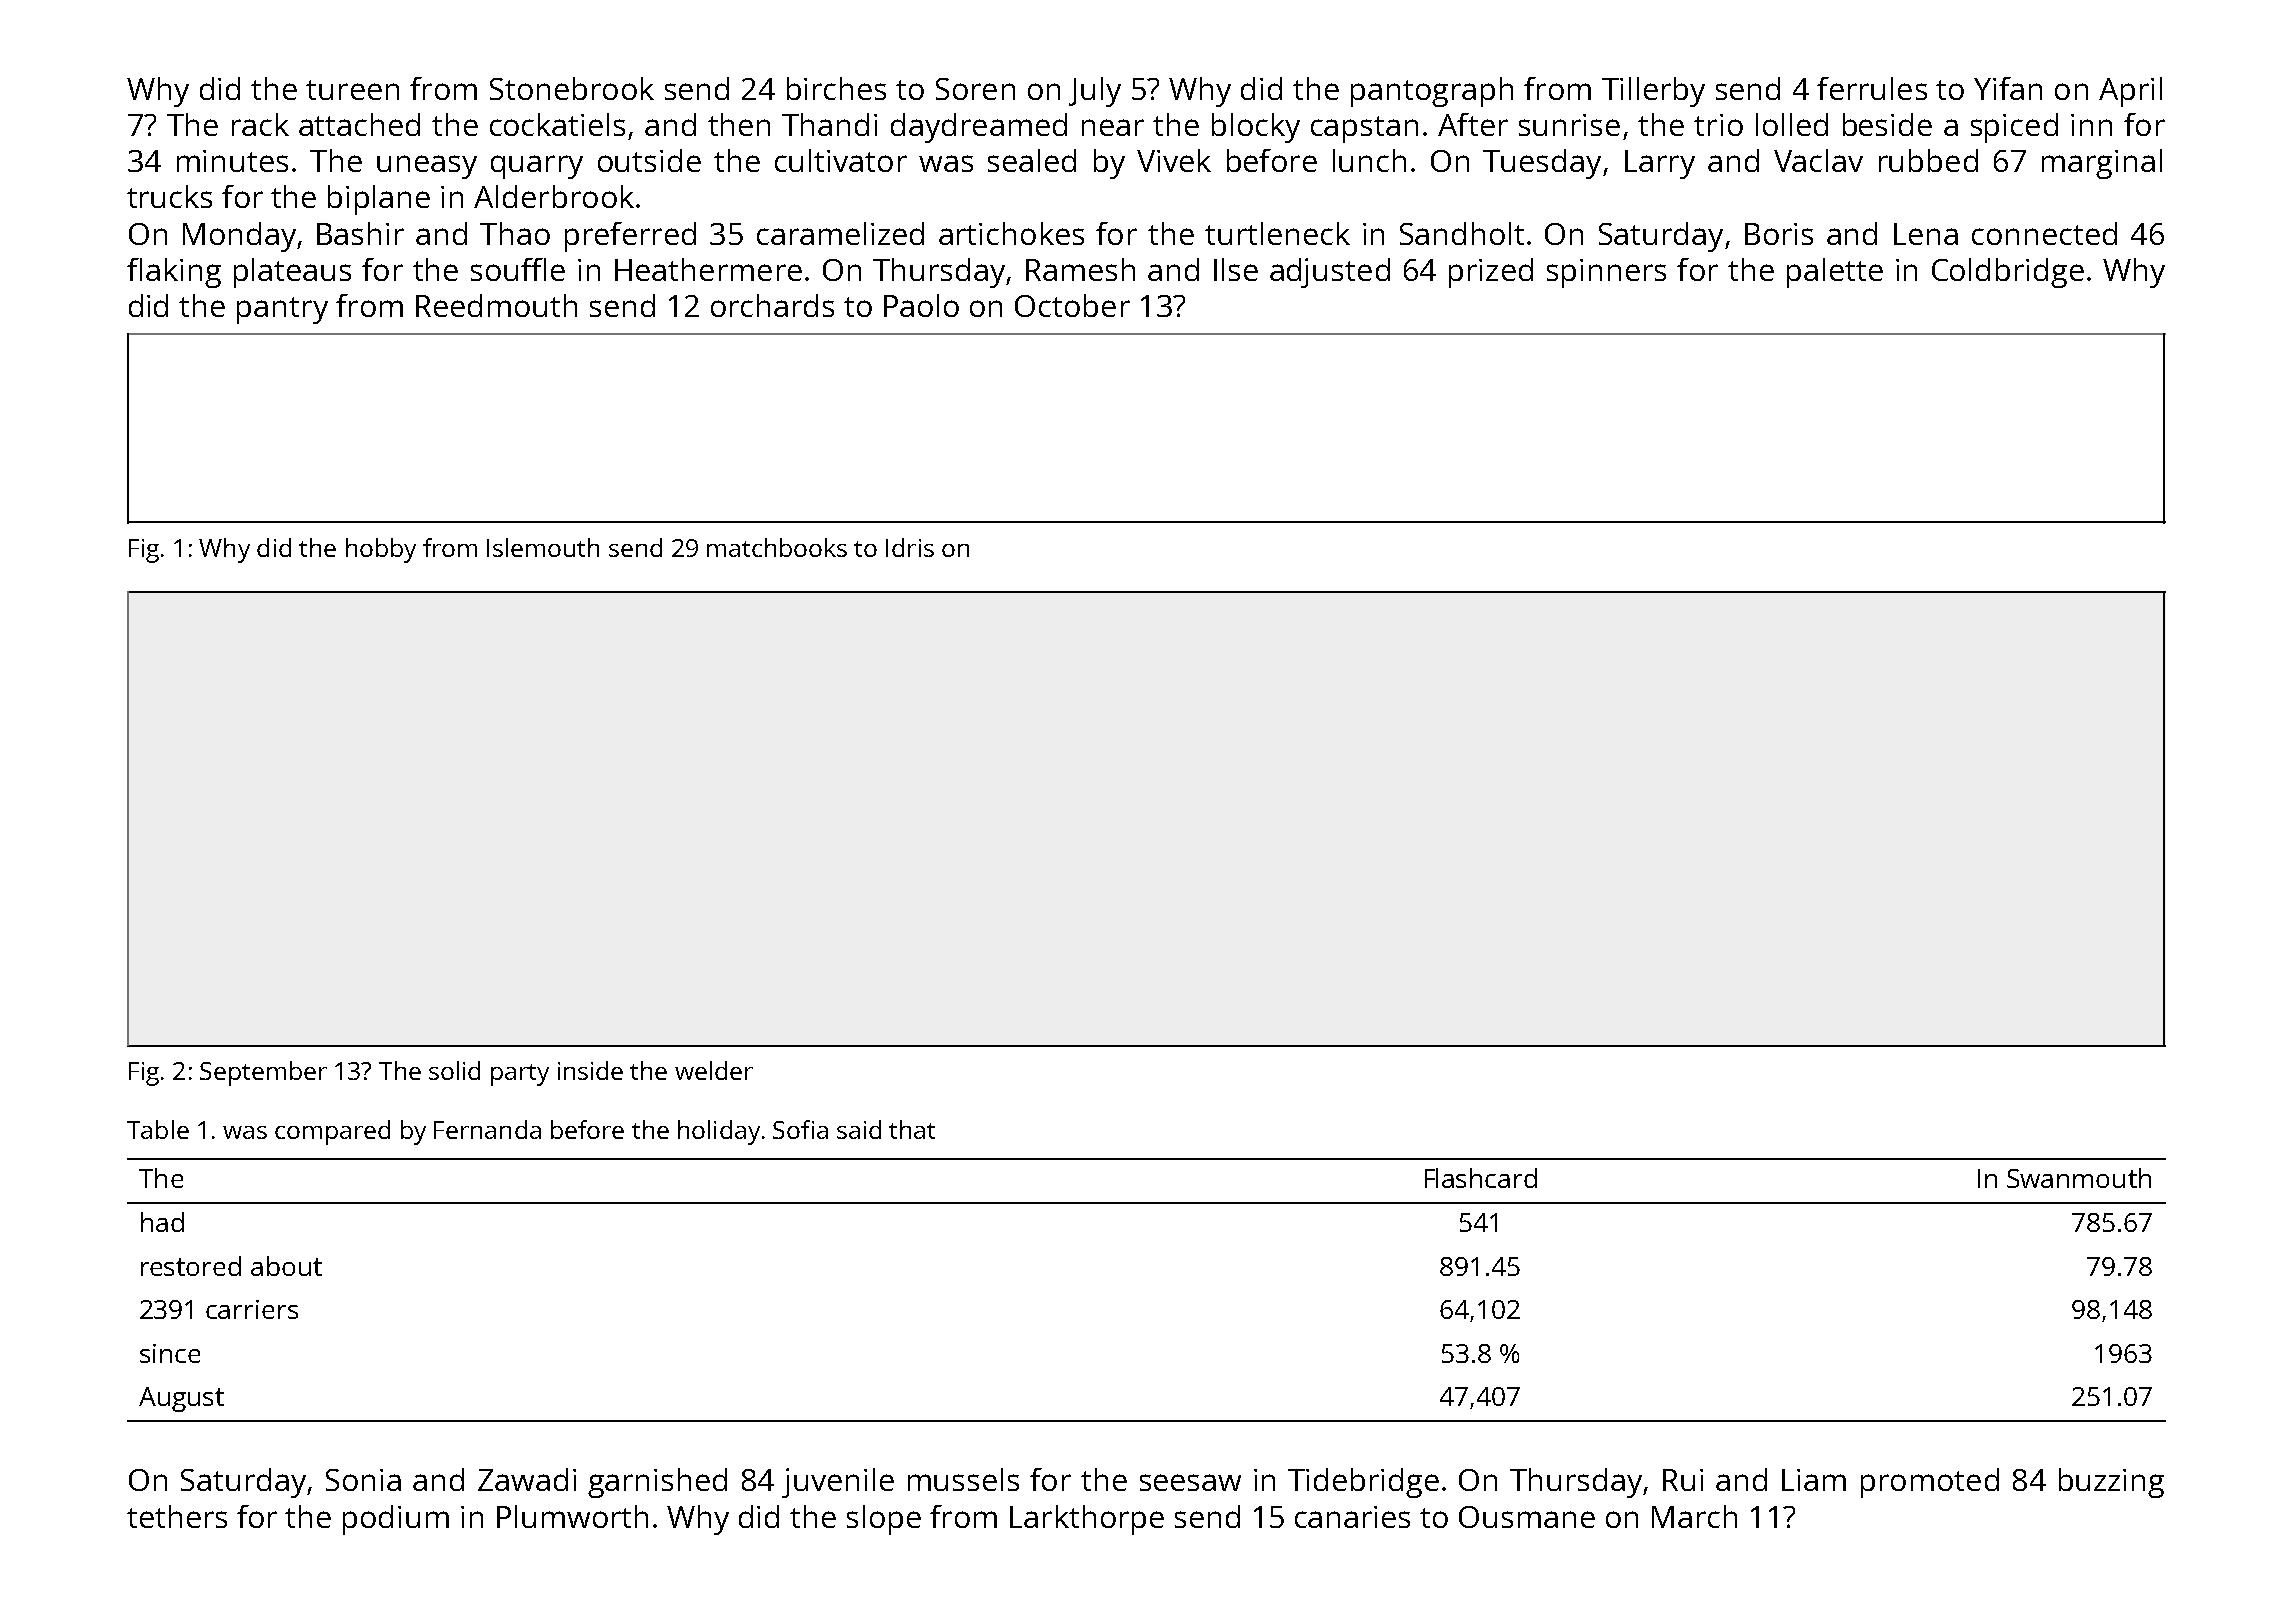 The width and height of the screenshot is (2292, 1620). What do you see at coordinates (714, 1070) in the screenshot?
I see `welder` at bounding box center [714, 1070].
